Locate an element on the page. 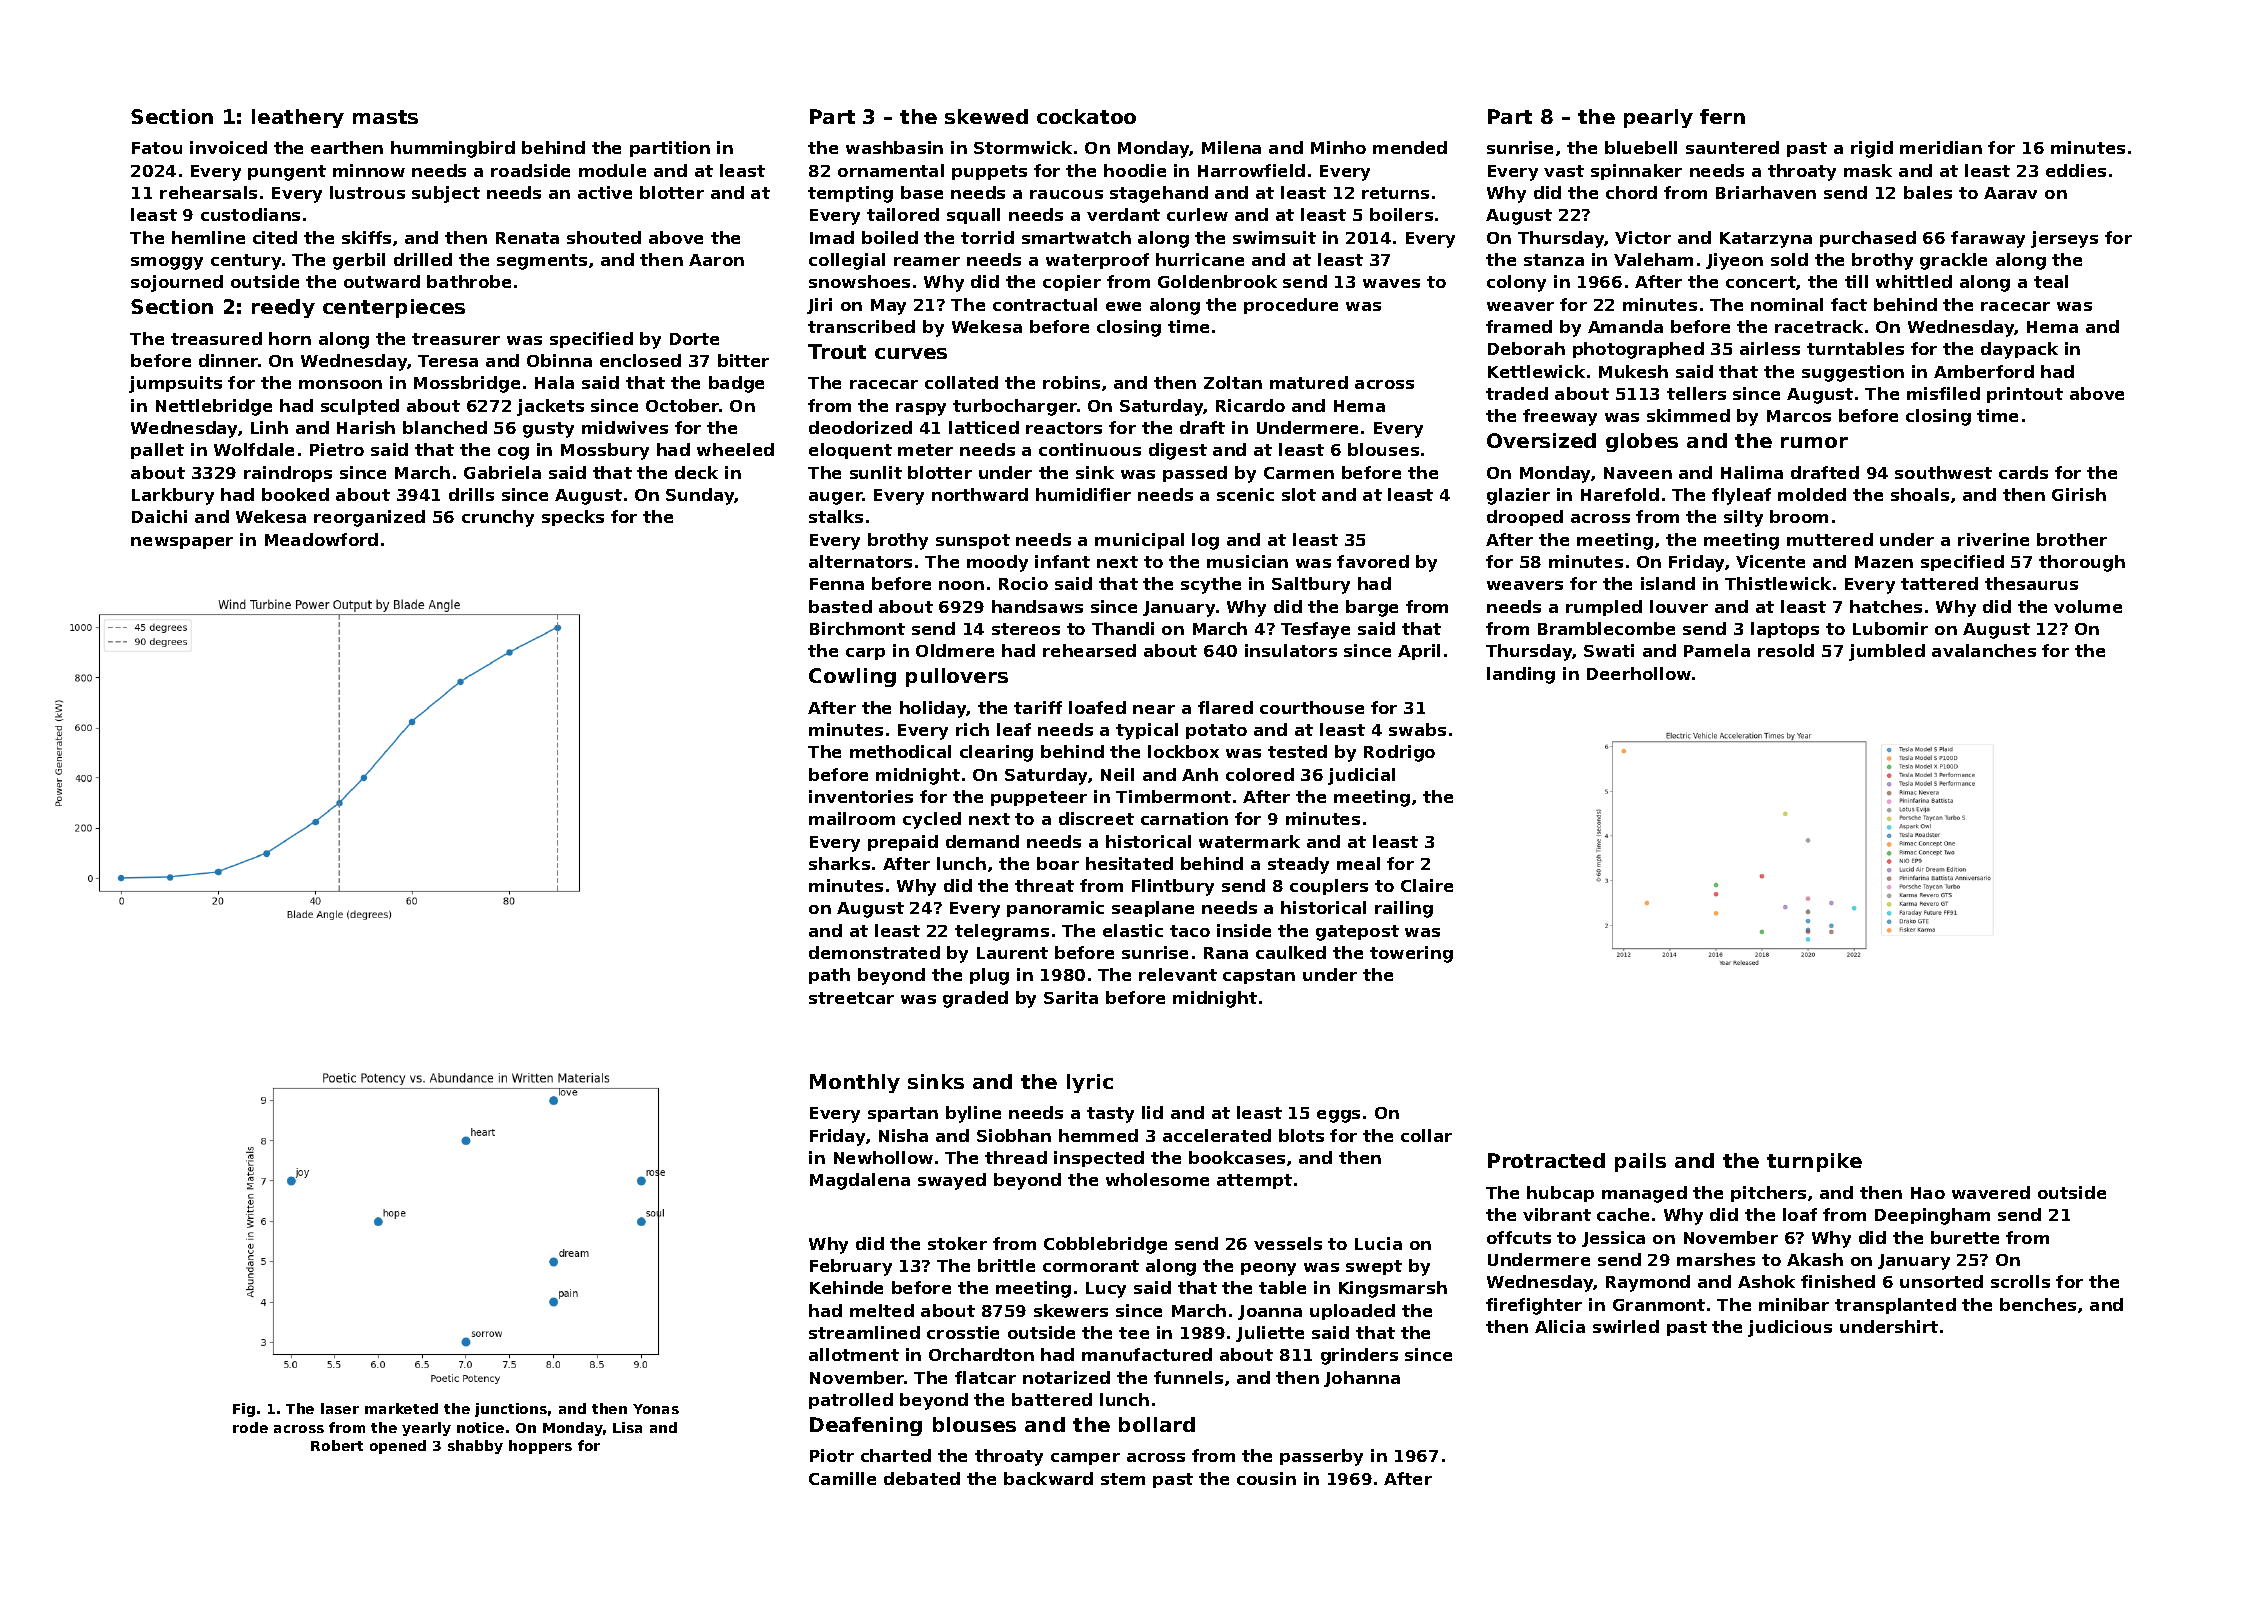  Monthly is located at coordinates (855, 1083).
